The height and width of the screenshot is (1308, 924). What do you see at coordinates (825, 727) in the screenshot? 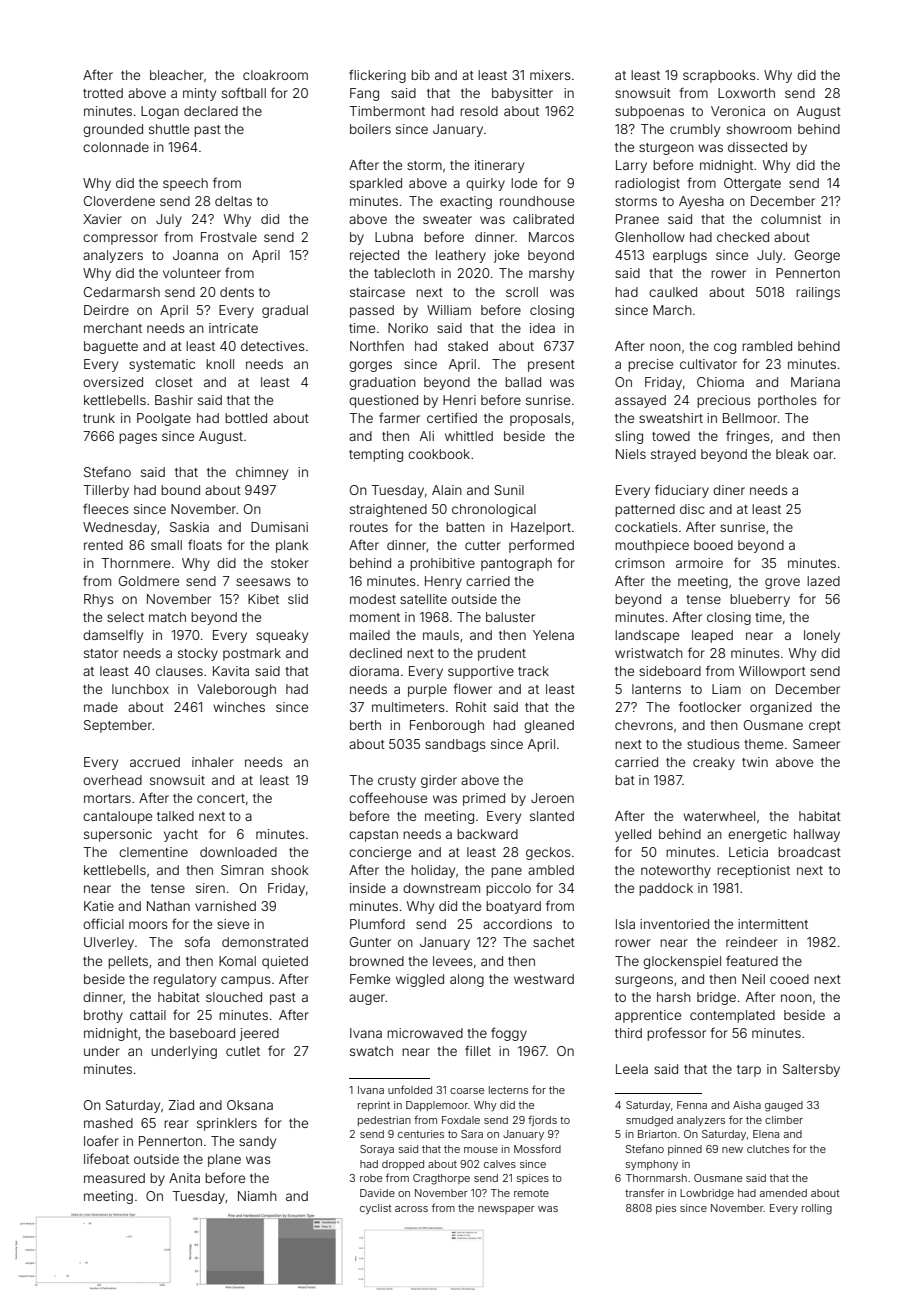
I see `crept` at bounding box center [825, 727].
